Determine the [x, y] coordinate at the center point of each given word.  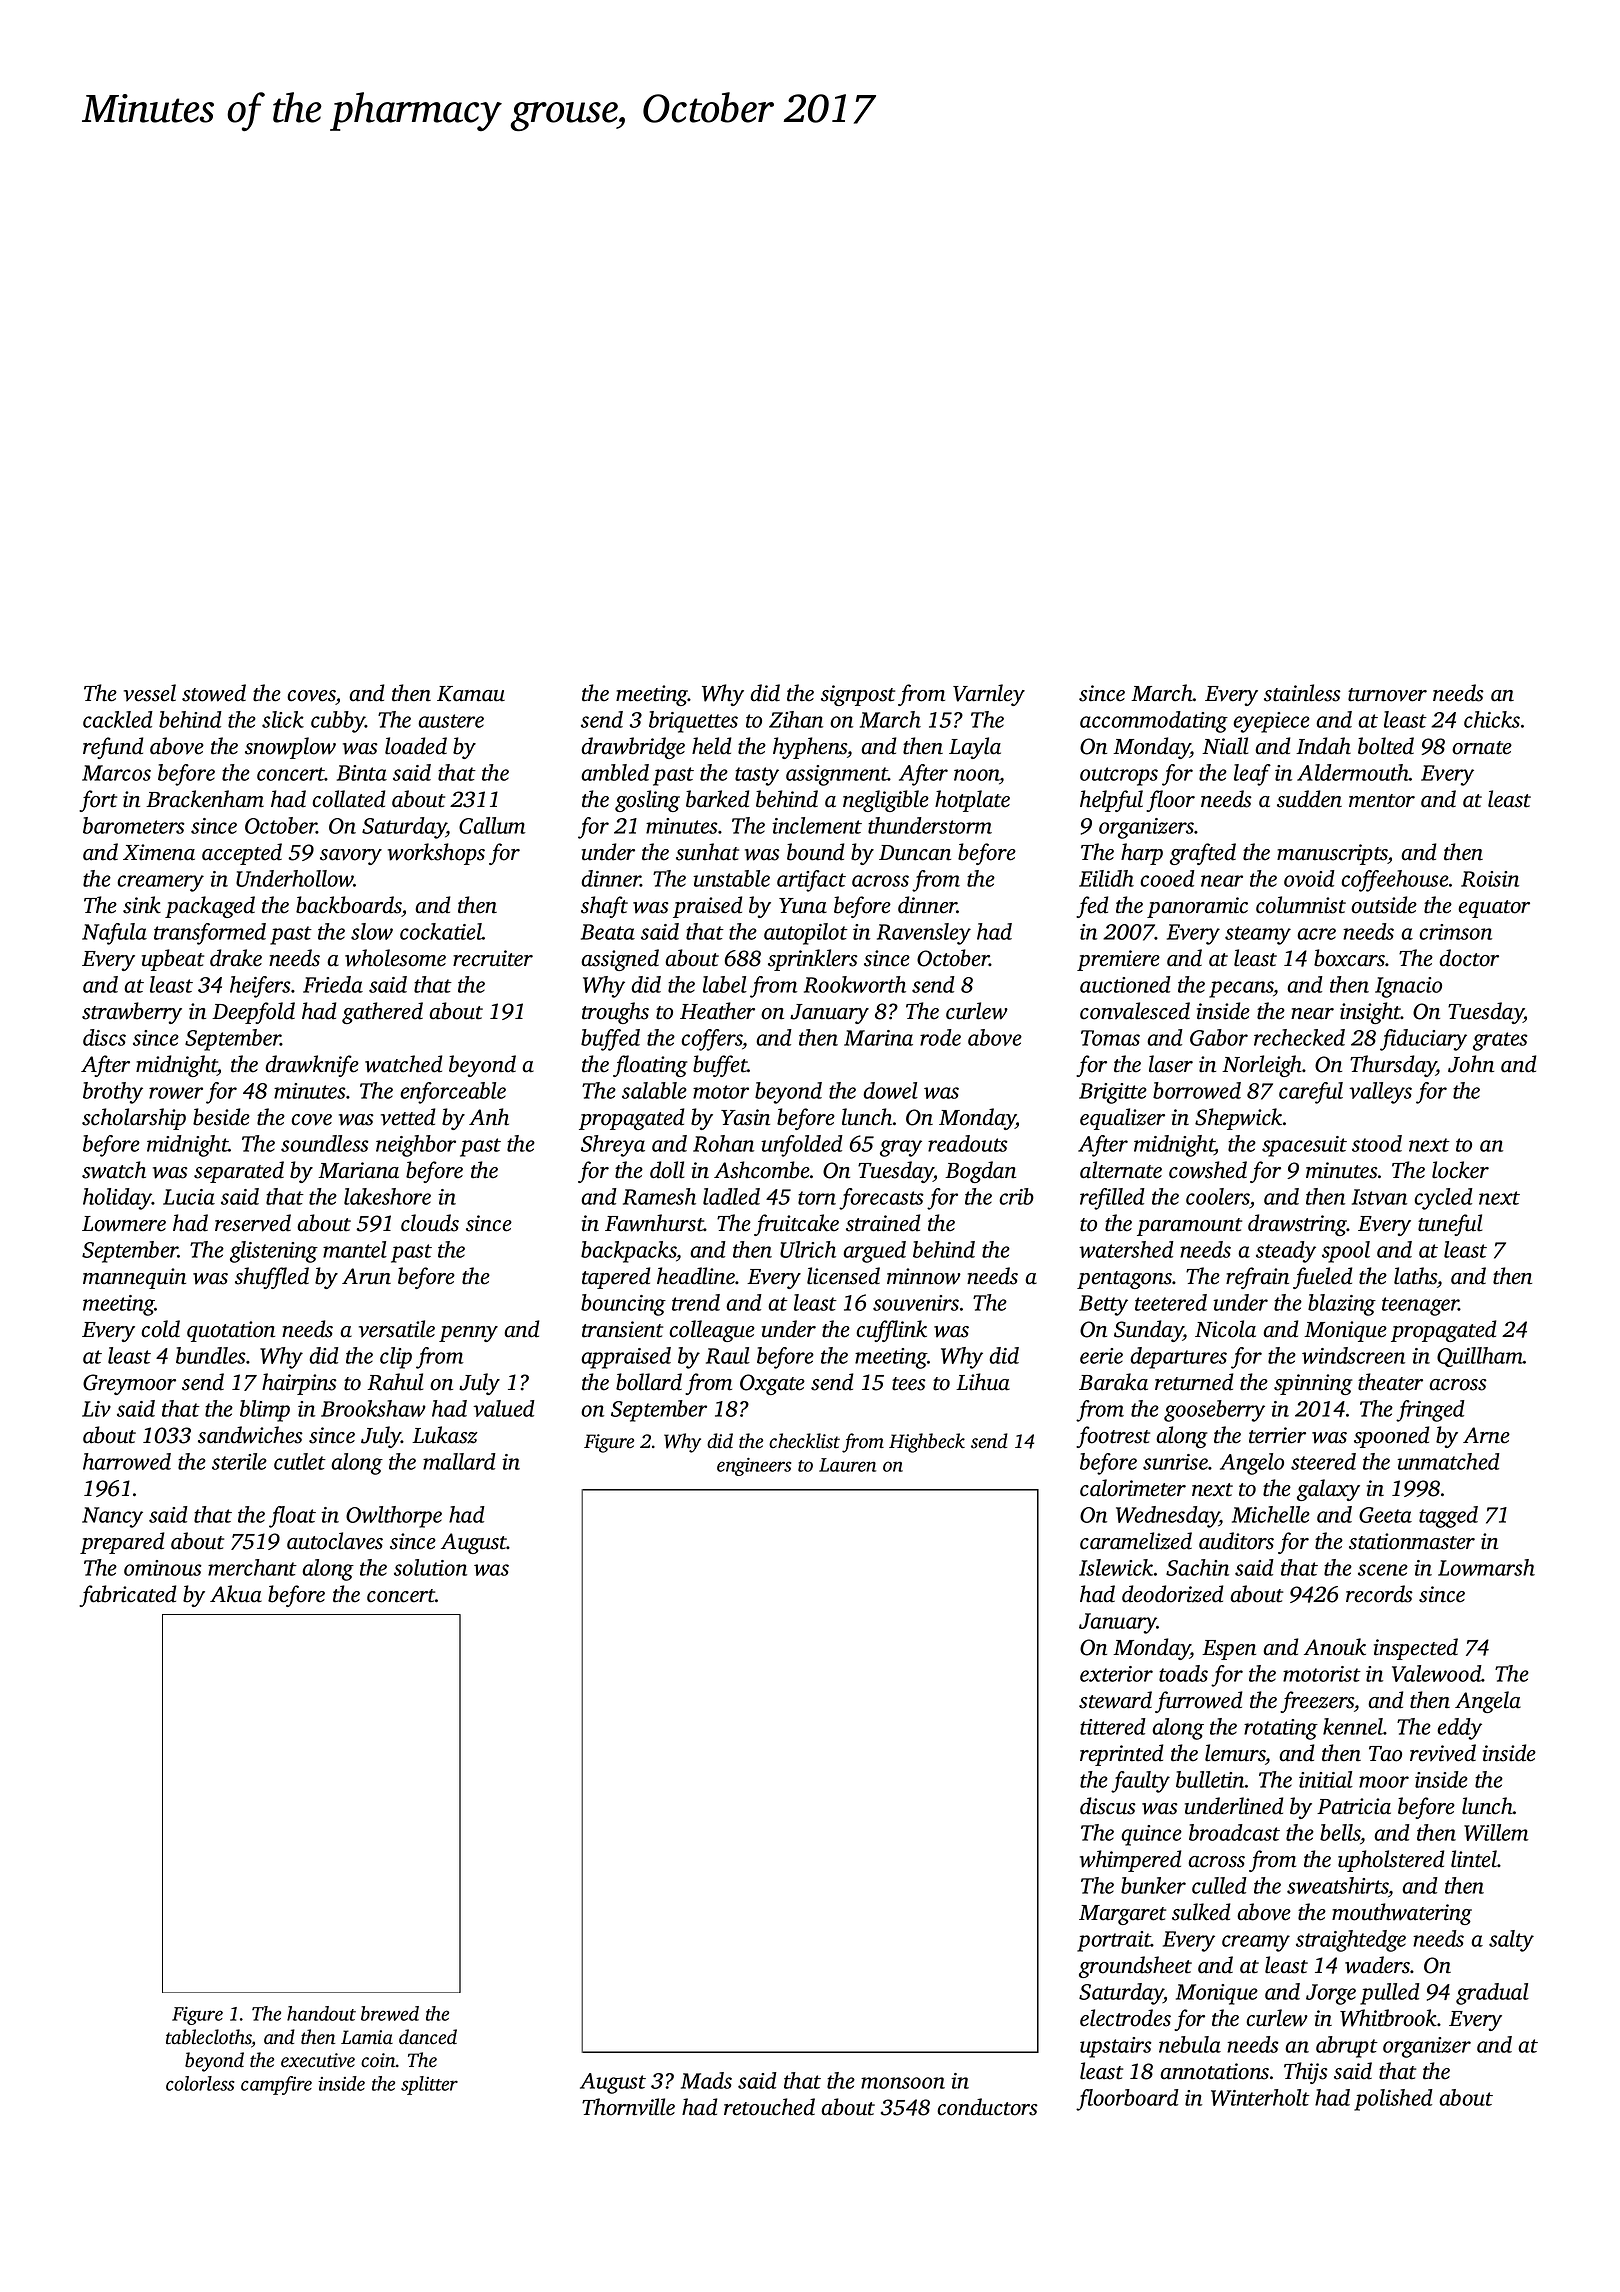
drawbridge [633, 748]
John [1471, 1064]
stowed [214, 693]
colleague [712, 1331]
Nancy [112, 1517]
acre [1316, 934]
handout [321, 2013]
